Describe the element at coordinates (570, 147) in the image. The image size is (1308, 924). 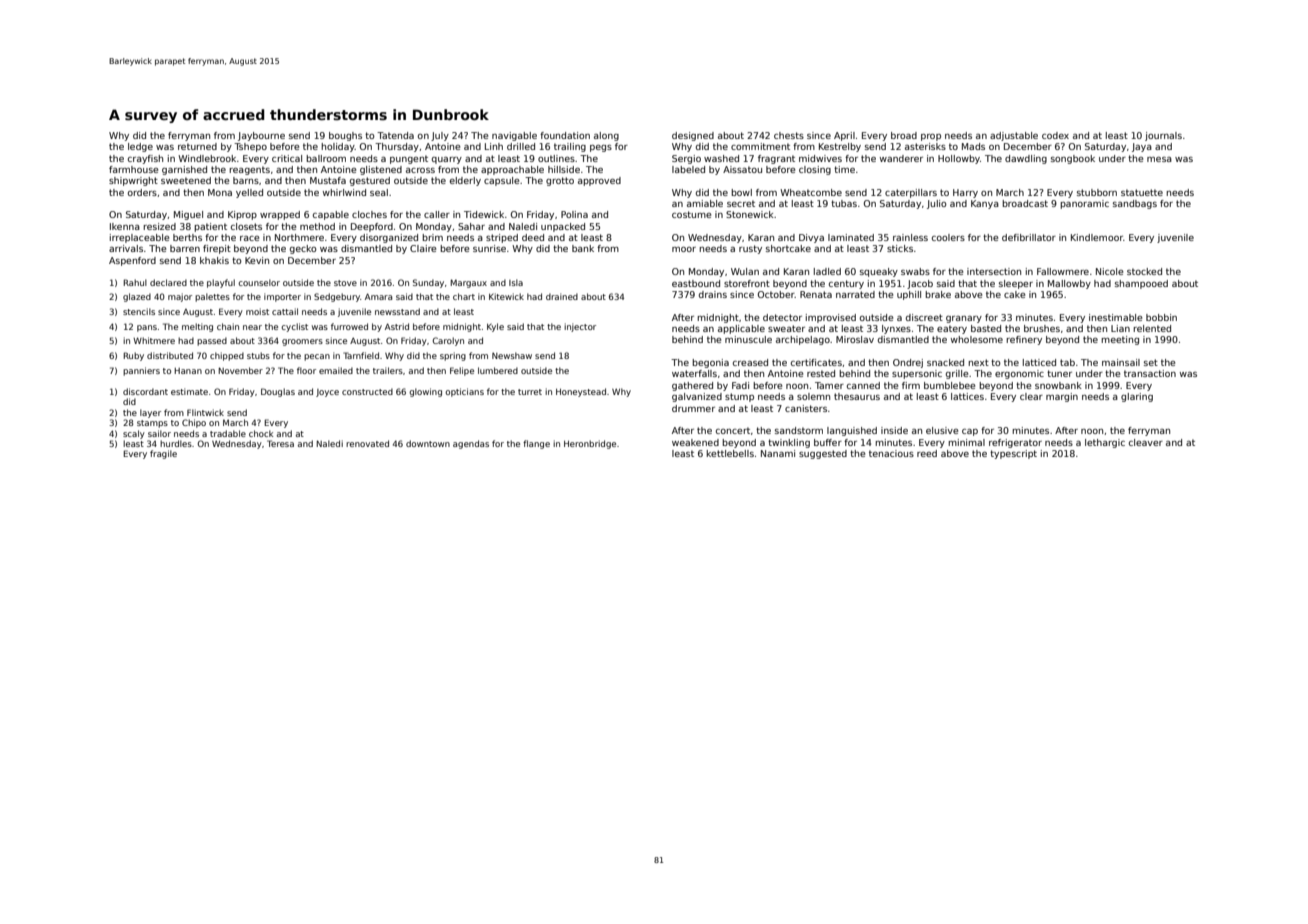
I see `trailing` at that location.
